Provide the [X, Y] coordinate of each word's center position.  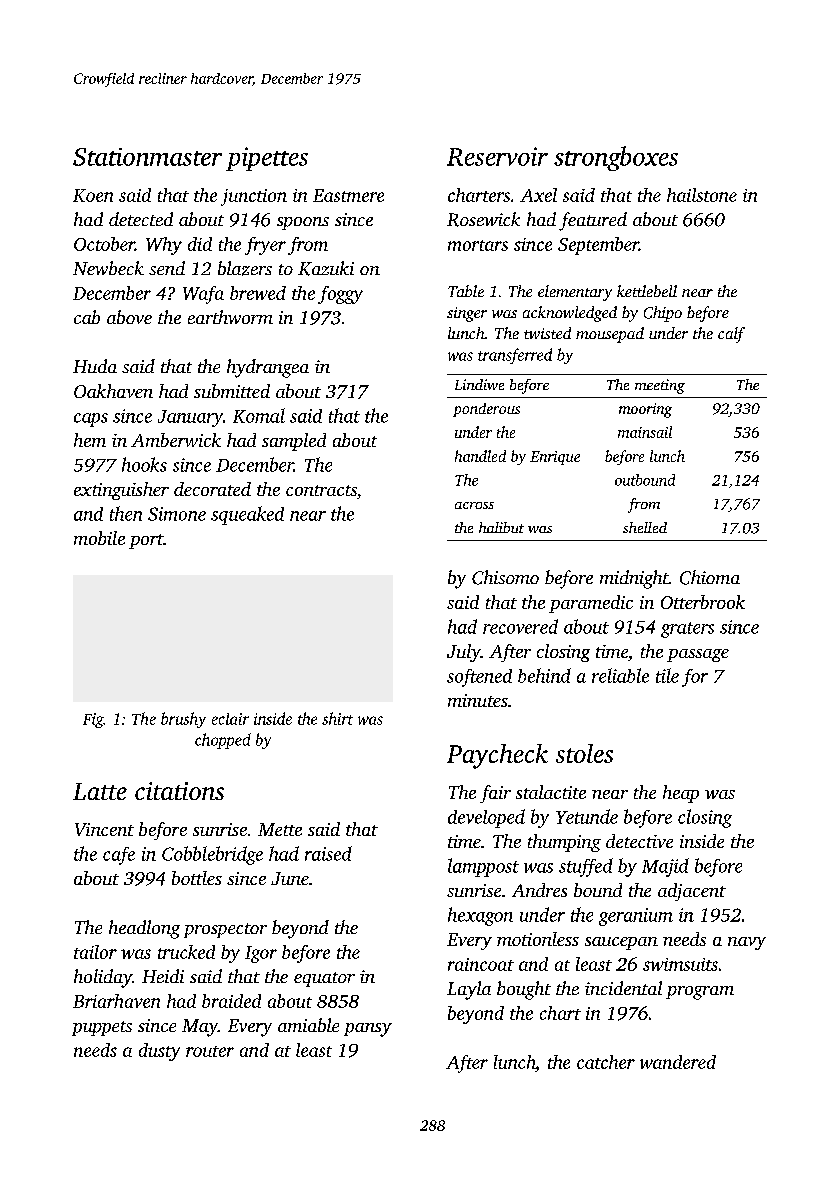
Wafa [203, 295]
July [464, 653]
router [210, 1051]
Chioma [710, 577]
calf [731, 335]
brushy [183, 720]
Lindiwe [479, 384]
